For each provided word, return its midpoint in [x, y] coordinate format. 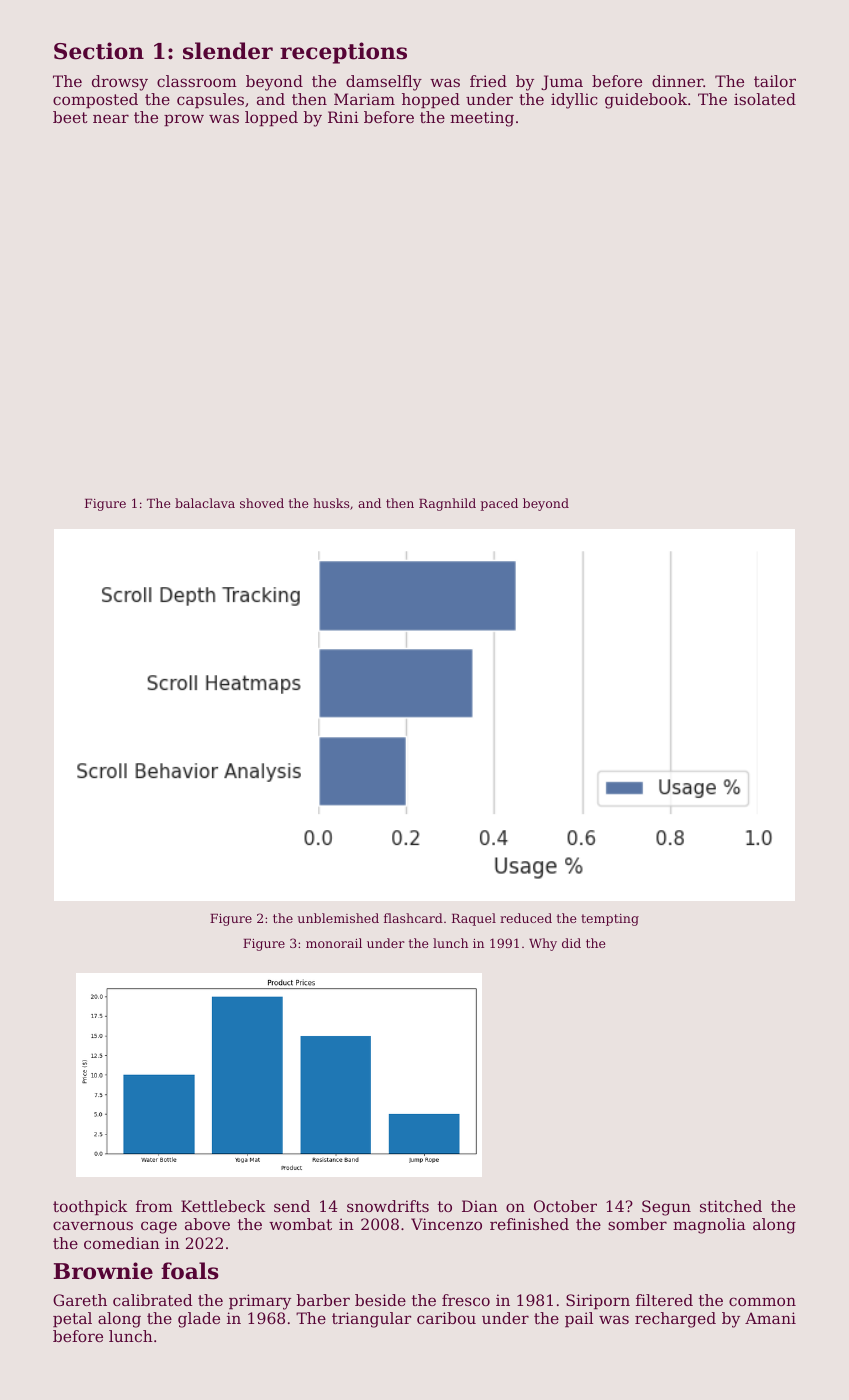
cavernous [93, 1225]
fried [488, 81]
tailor [775, 81]
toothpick [90, 1208]
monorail [334, 943]
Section [99, 51]
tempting [610, 920]
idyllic [574, 101]
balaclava [205, 503]
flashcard [413, 918]
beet [70, 117]
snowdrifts [388, 1206]
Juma [562, 82]
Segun [666, 1208]
